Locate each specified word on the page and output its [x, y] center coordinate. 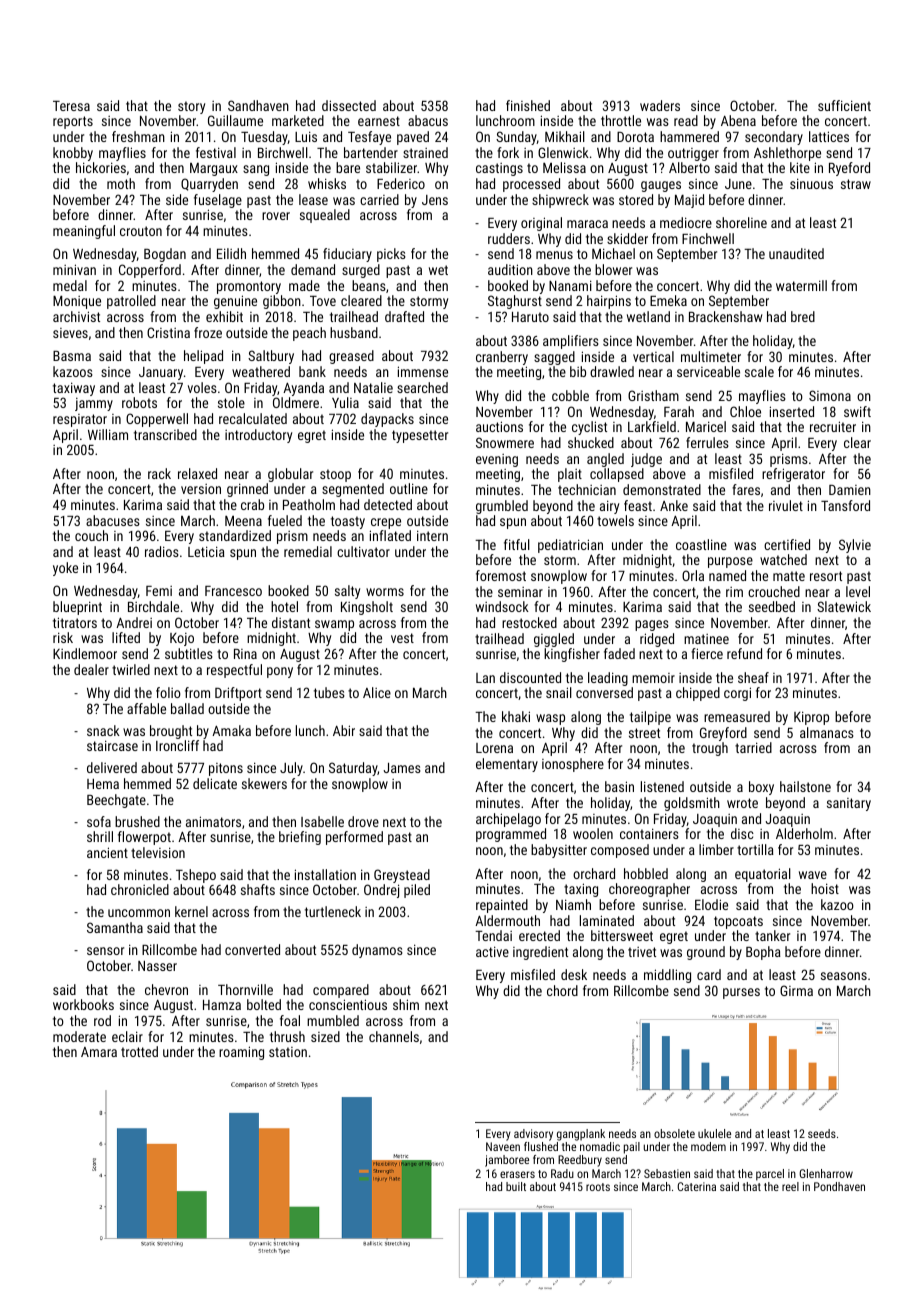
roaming [241, 1053]
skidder [627, 238]
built [516, 1186]
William [108, 434]
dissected [349, 105]
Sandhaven [258, 105]
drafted [404, 316]
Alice [377, 692]
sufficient [844, 105]
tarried [753, 747]
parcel [770, 1175]
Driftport [238, 694]
